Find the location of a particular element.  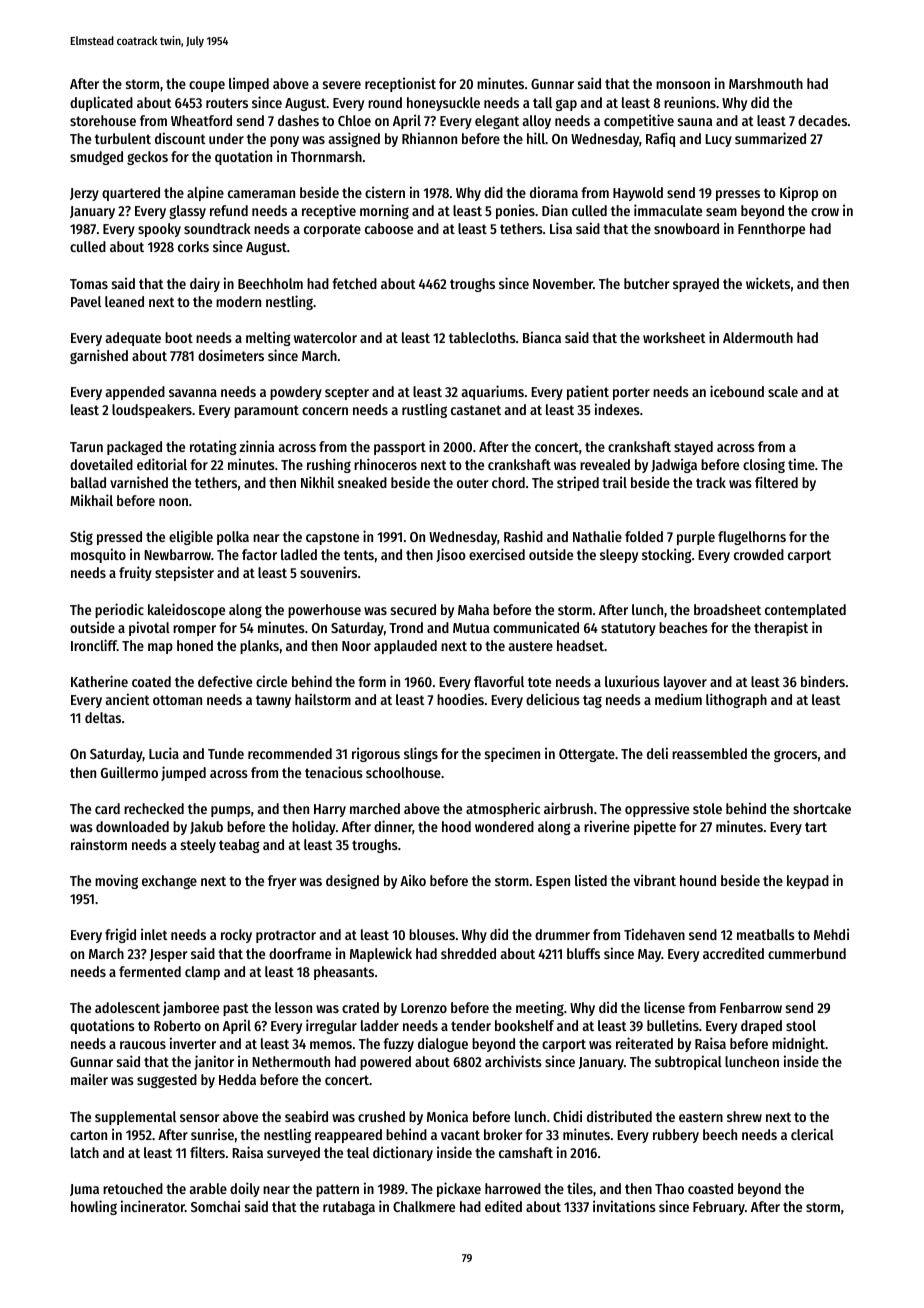

corks is located at coordinates (193, 246).
